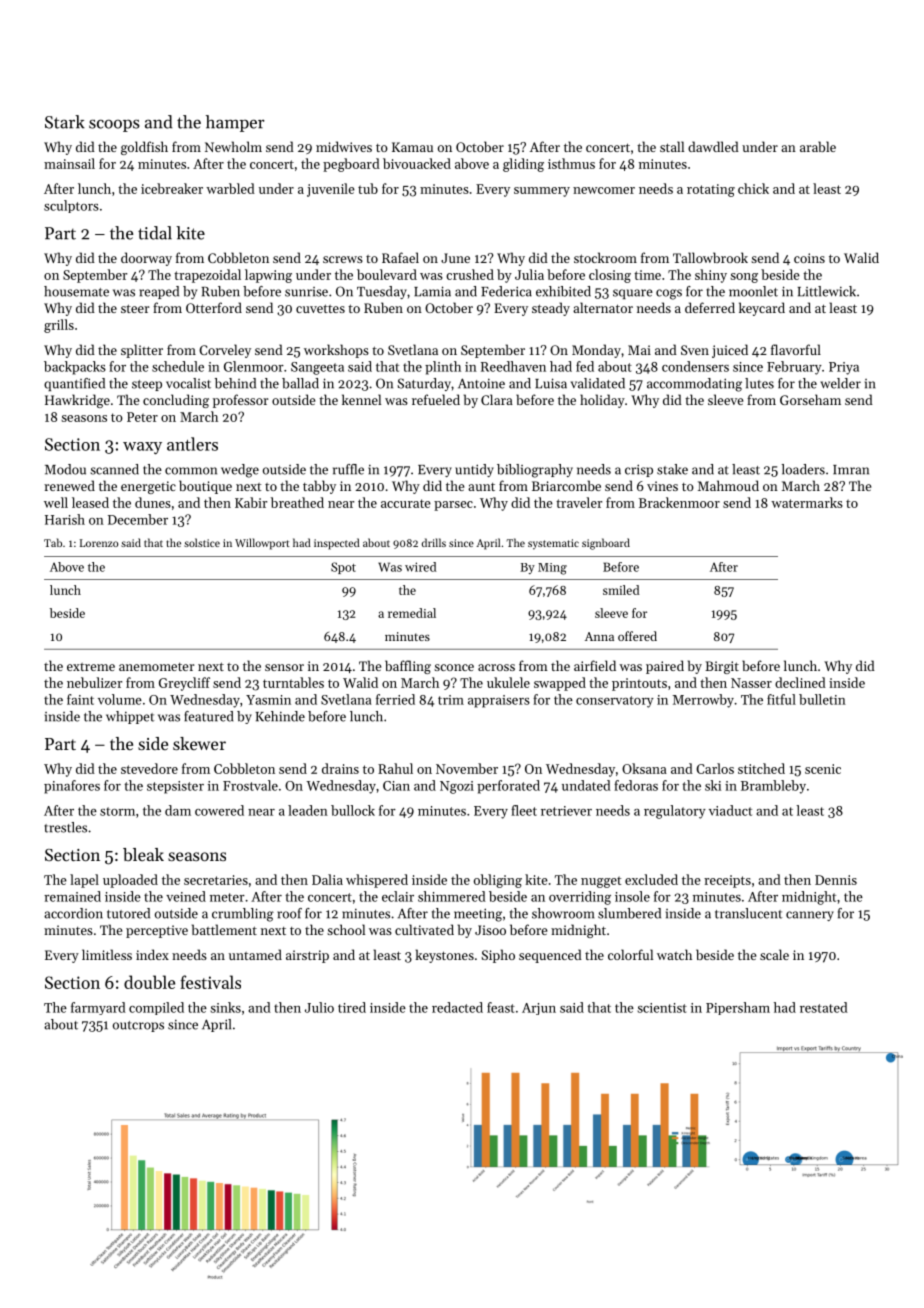  Describe the element at coordinates (665, 667) in the document. I see `paired` at that location.
